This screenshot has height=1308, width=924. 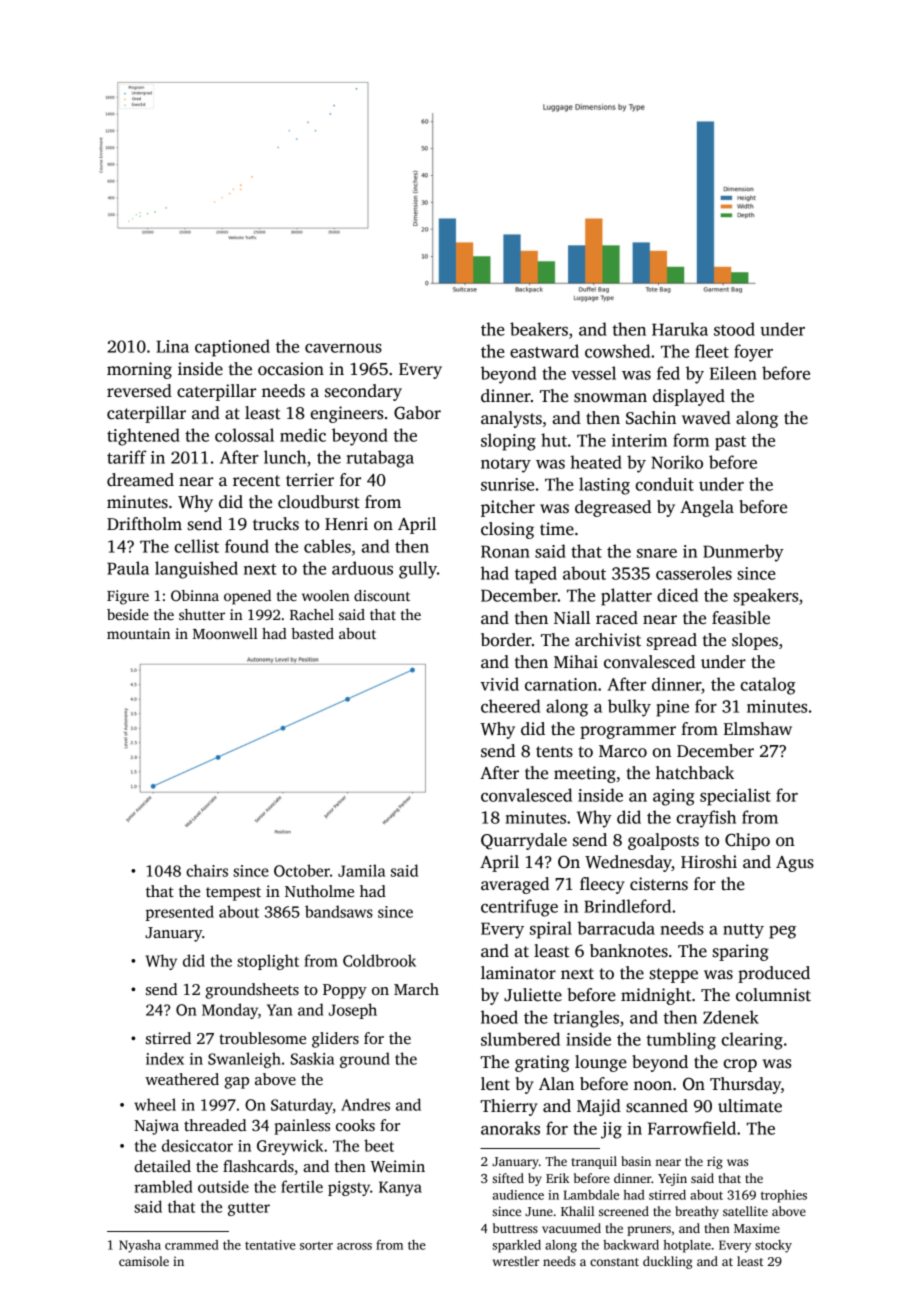 I want to click on beakers, so click(x=539, y=329).
